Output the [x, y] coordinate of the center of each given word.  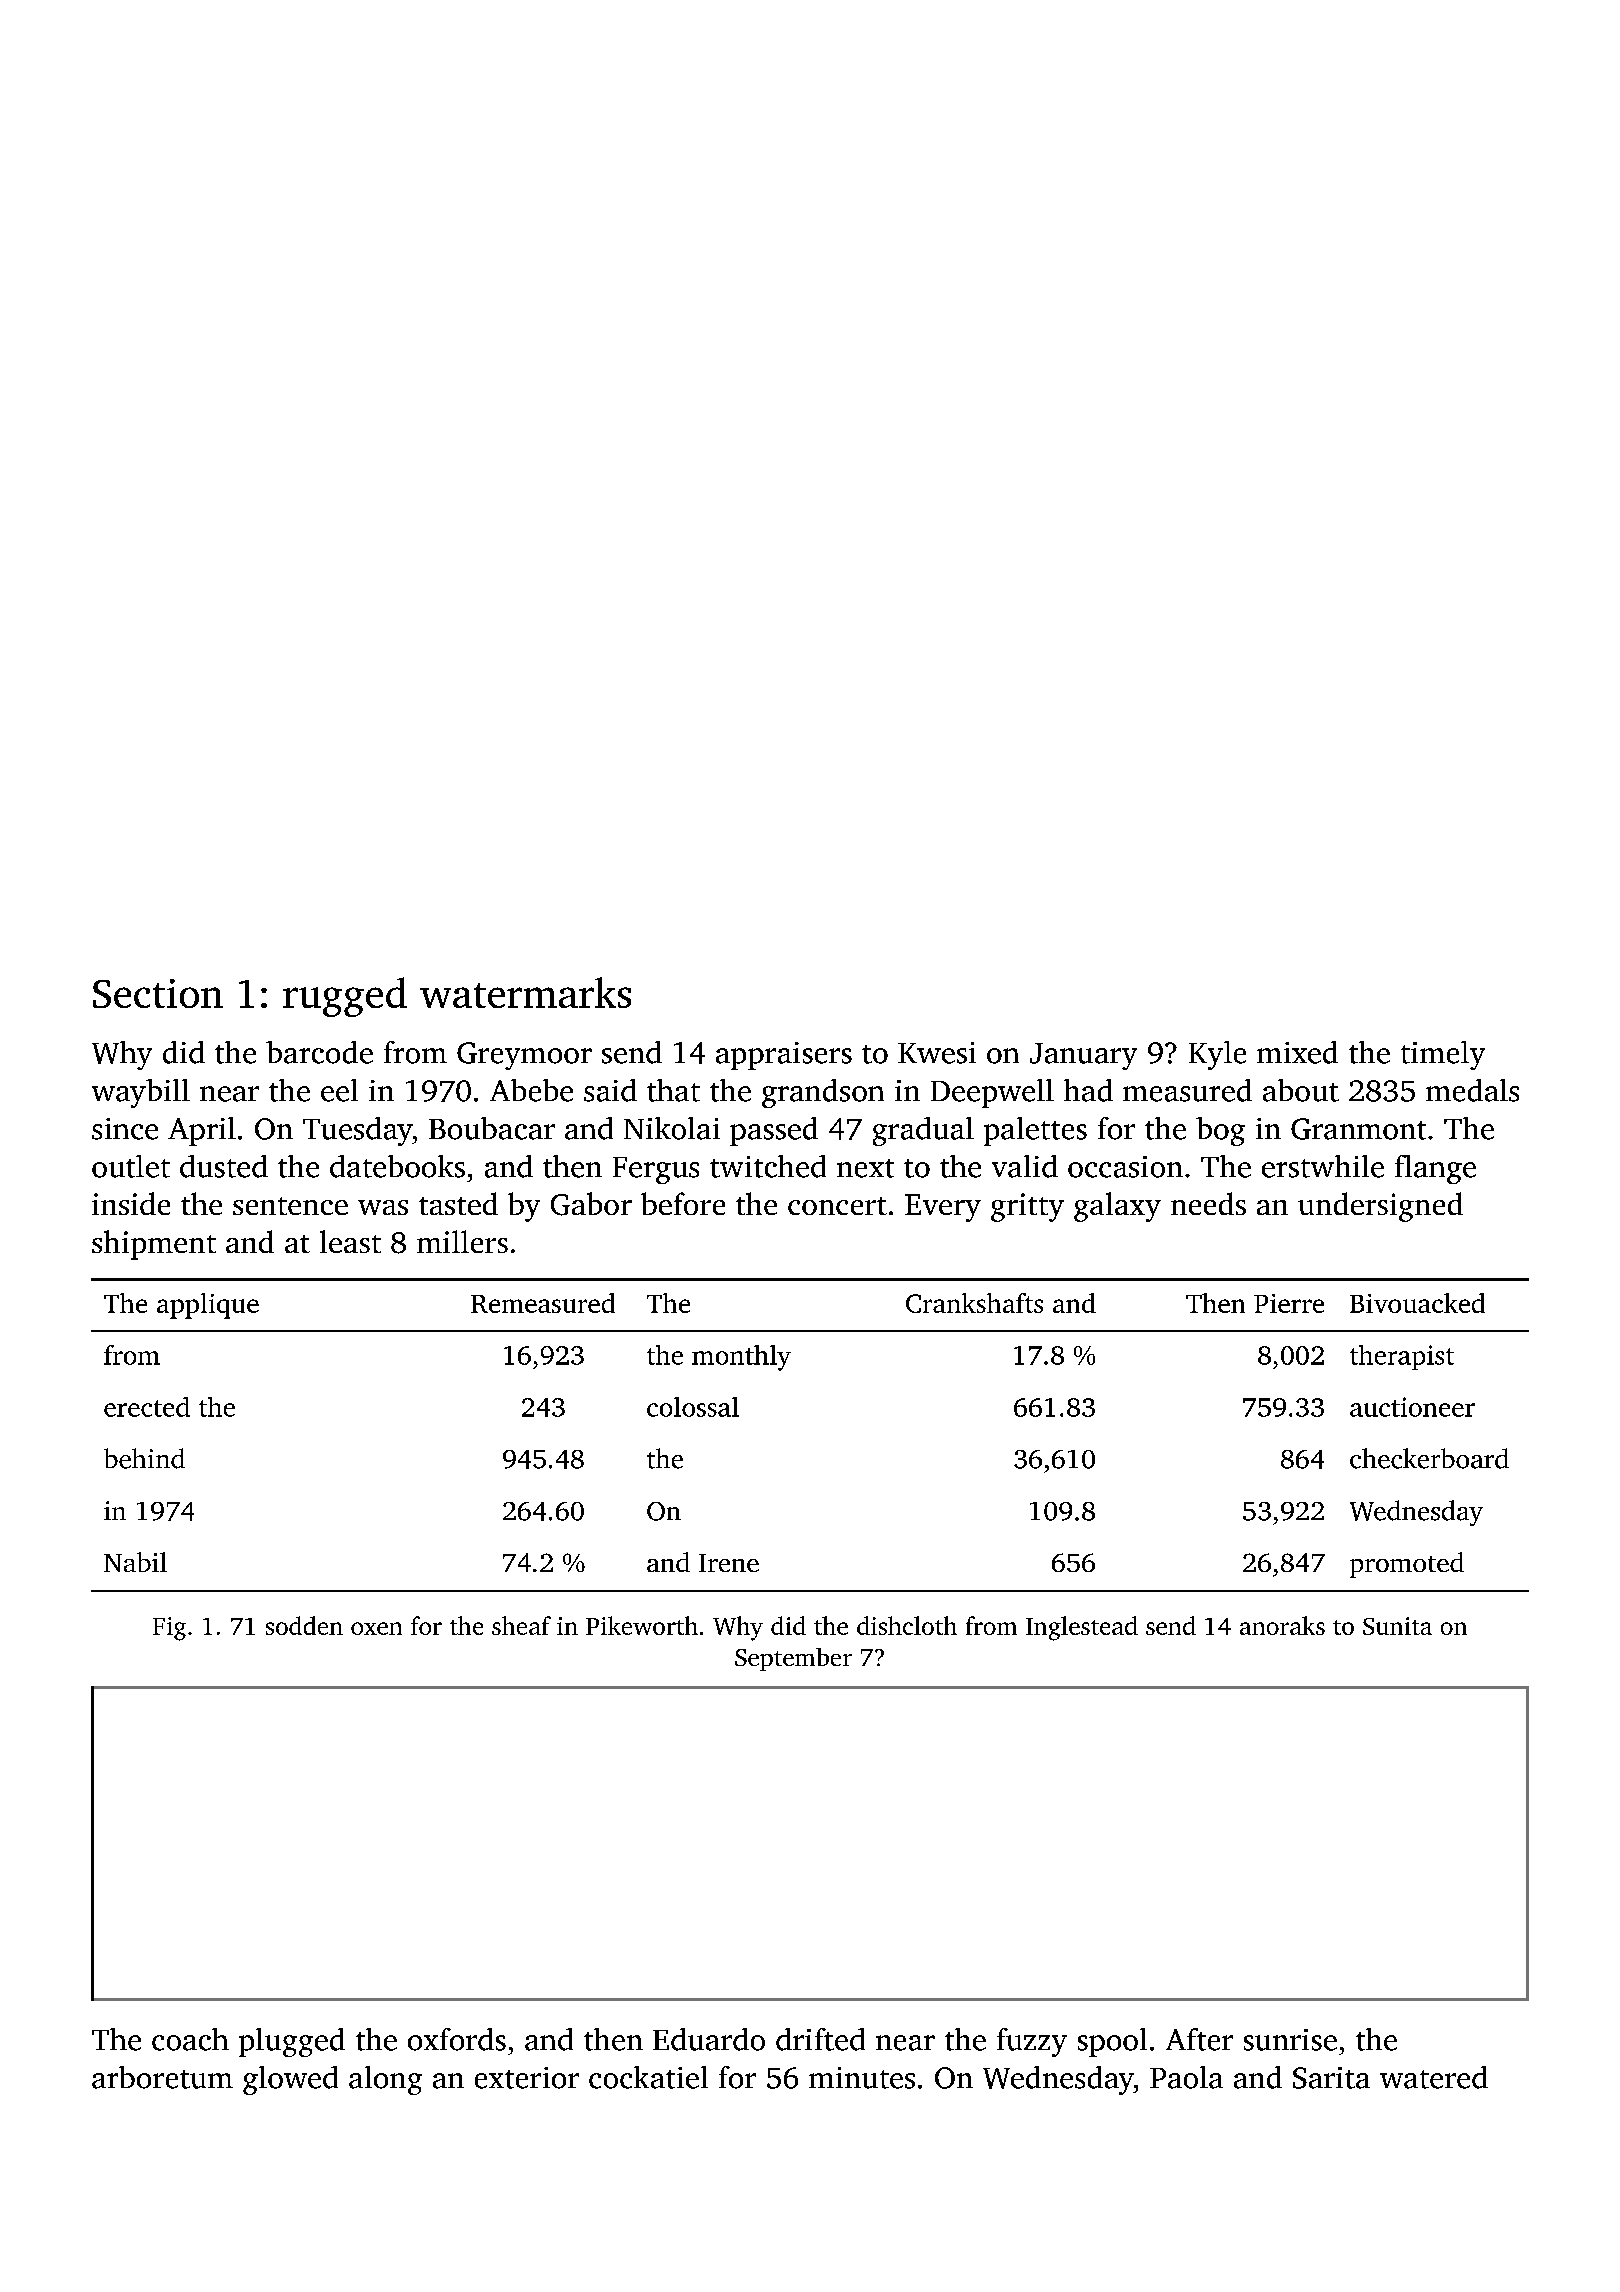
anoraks [1282, 1625]
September [793, 1659]
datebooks [397, 1166]
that [673, 1090]
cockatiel [648, 2077]
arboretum [162, 2077]
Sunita [1397, 1626]
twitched [768, 1166]
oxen [376, 1628]
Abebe [531, 1090]
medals [1472, 1090]
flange [1435, 1169]
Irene [729, 1563]
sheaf [521, 1625]
